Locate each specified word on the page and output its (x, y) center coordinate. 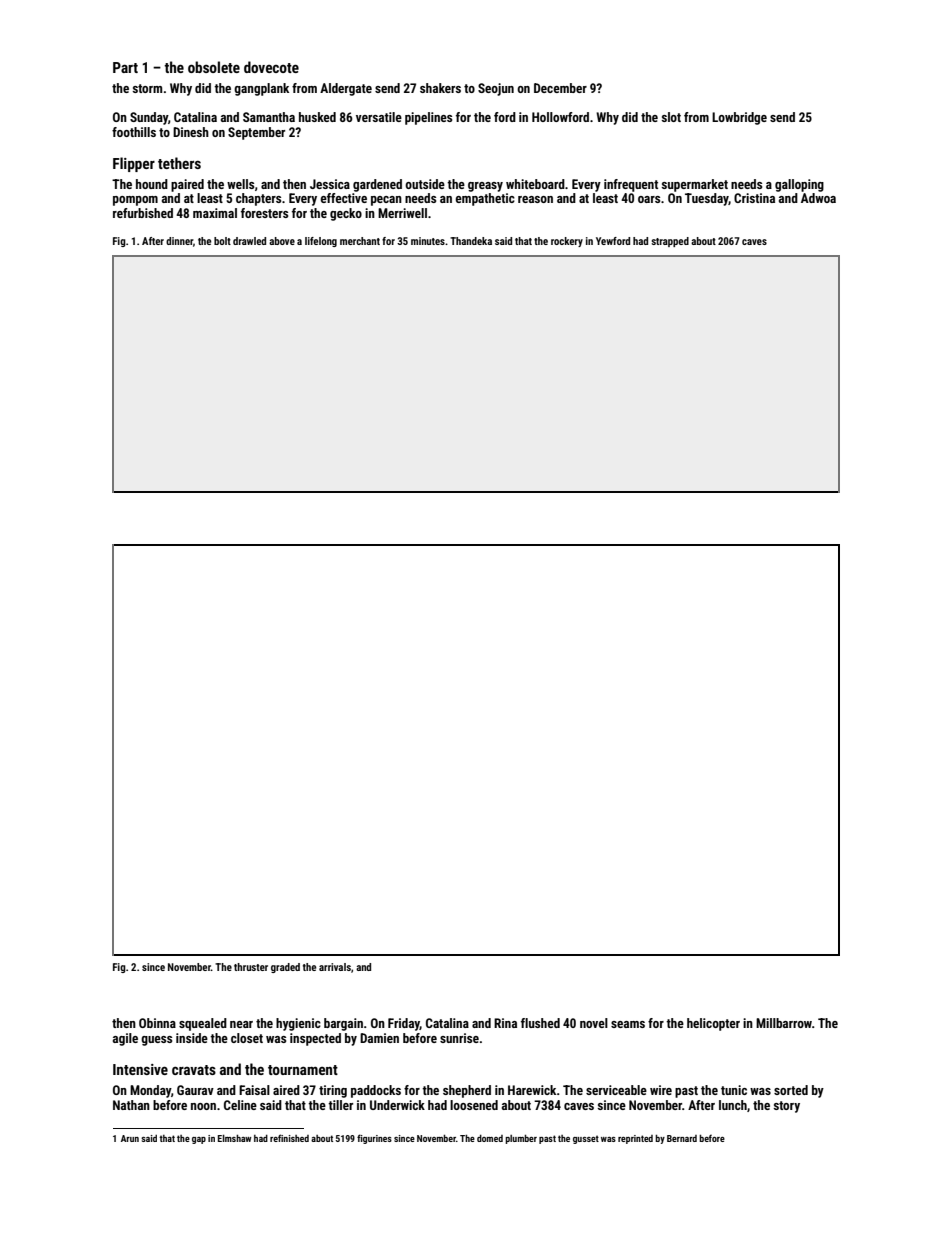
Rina (505, 1023)
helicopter (713, 1024)
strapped (670, 242)
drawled (249, 241)
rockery (567, 242)
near (241, 1024)
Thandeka (471, 241)
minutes (428, 241)
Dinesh (191, 132)
